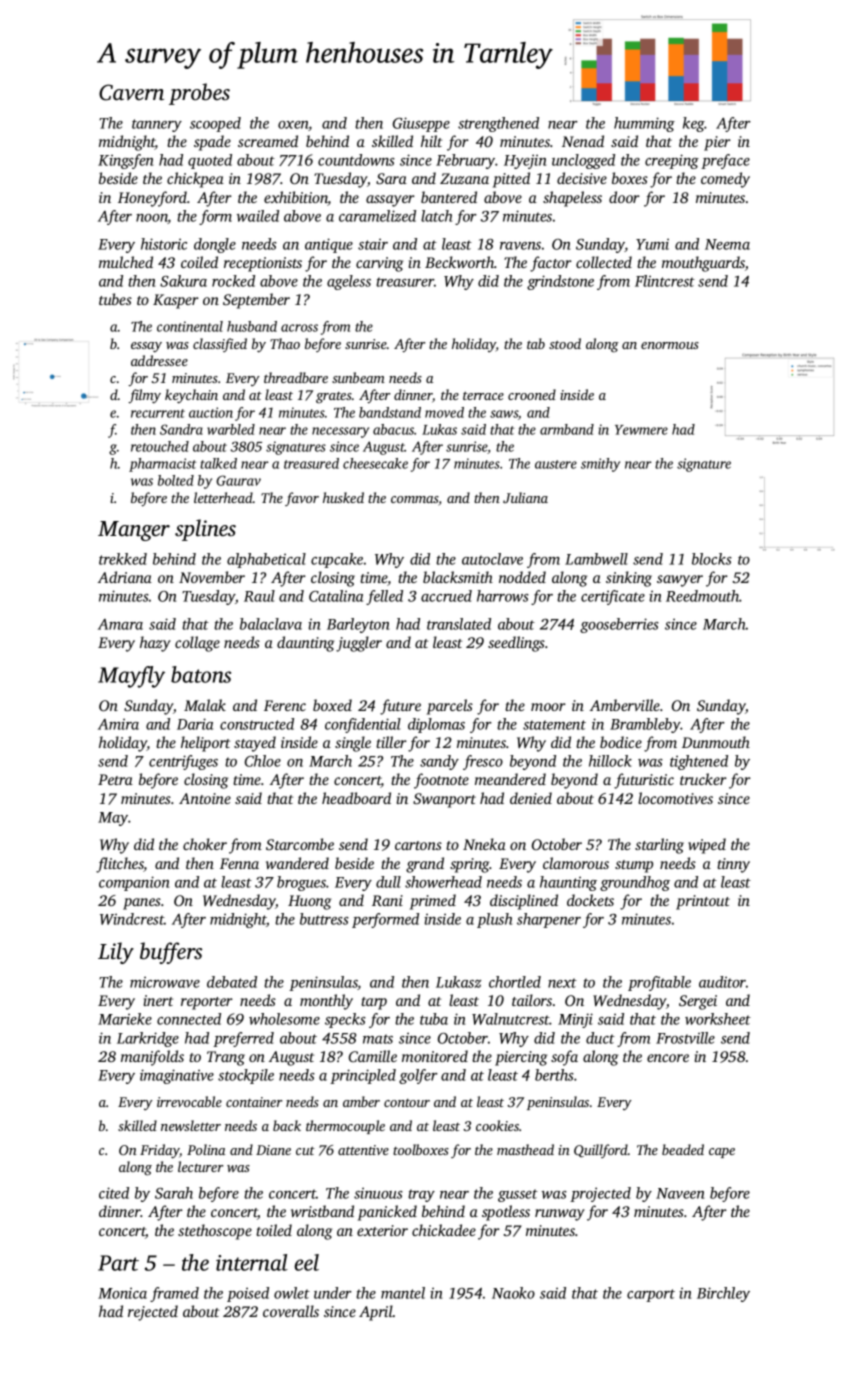 This screenshot has width=849, height=1400. Describe the element at coordinates (434, 1019) in the screenshot. I see `tuba` at that location.
